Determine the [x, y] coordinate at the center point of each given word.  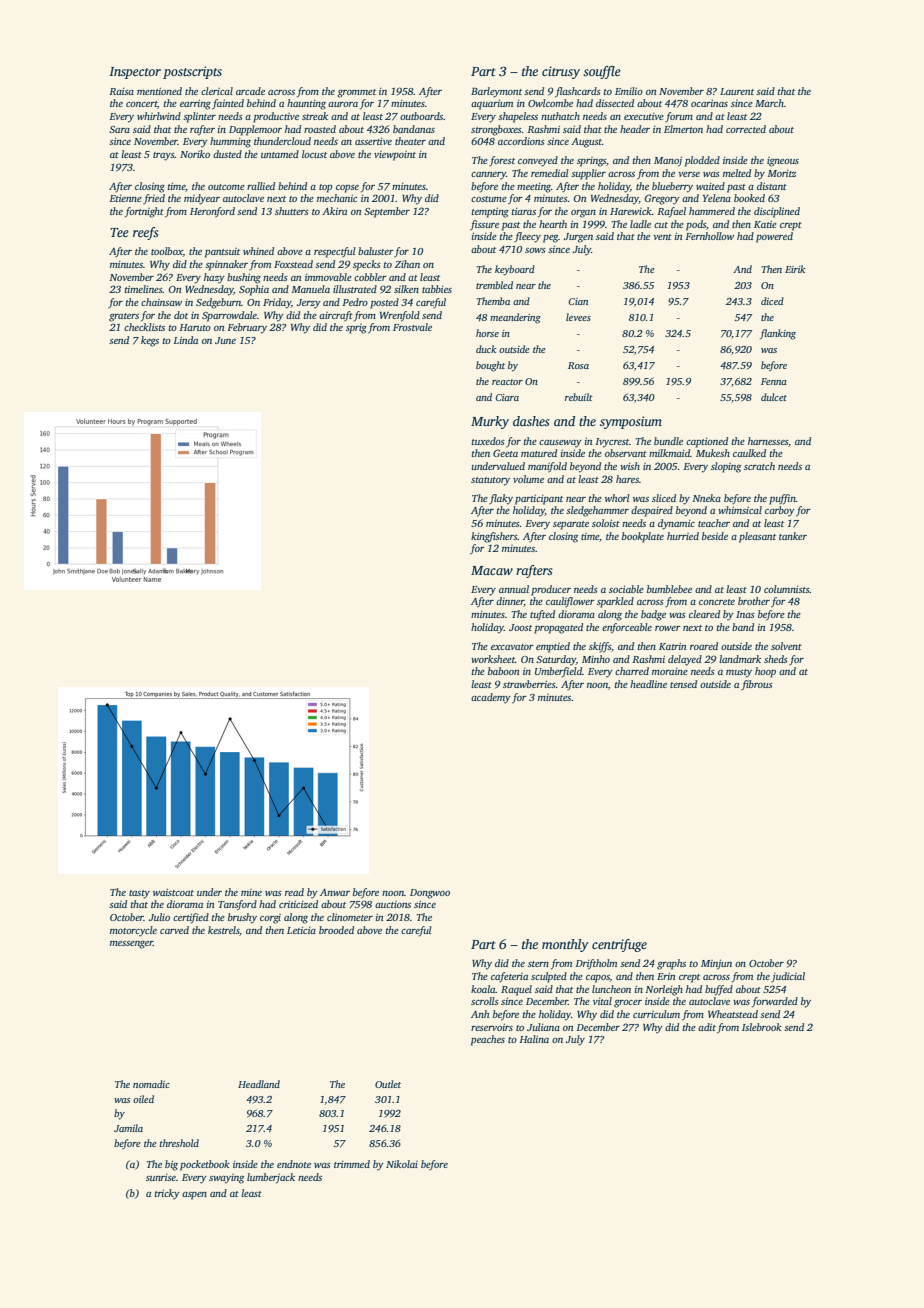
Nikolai [402, 1164]
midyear [202, 199]
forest [502, 161]
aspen [194, 1196]
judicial [788, 977]
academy [491, 698]
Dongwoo [430, 894]
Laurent [737, 91]
